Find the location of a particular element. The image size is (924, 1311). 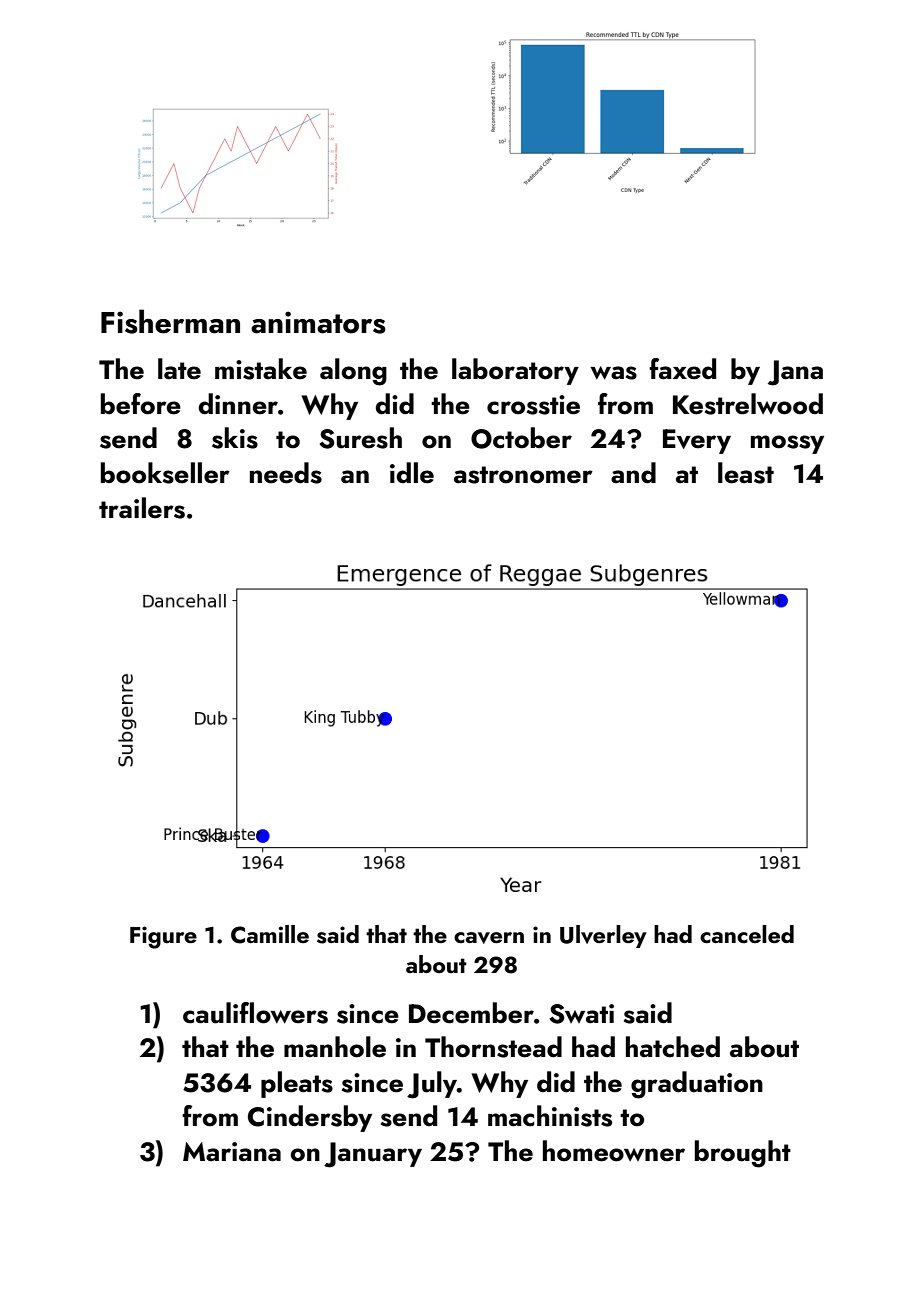

cauliflowers is located at coordinates (255, 1013).
